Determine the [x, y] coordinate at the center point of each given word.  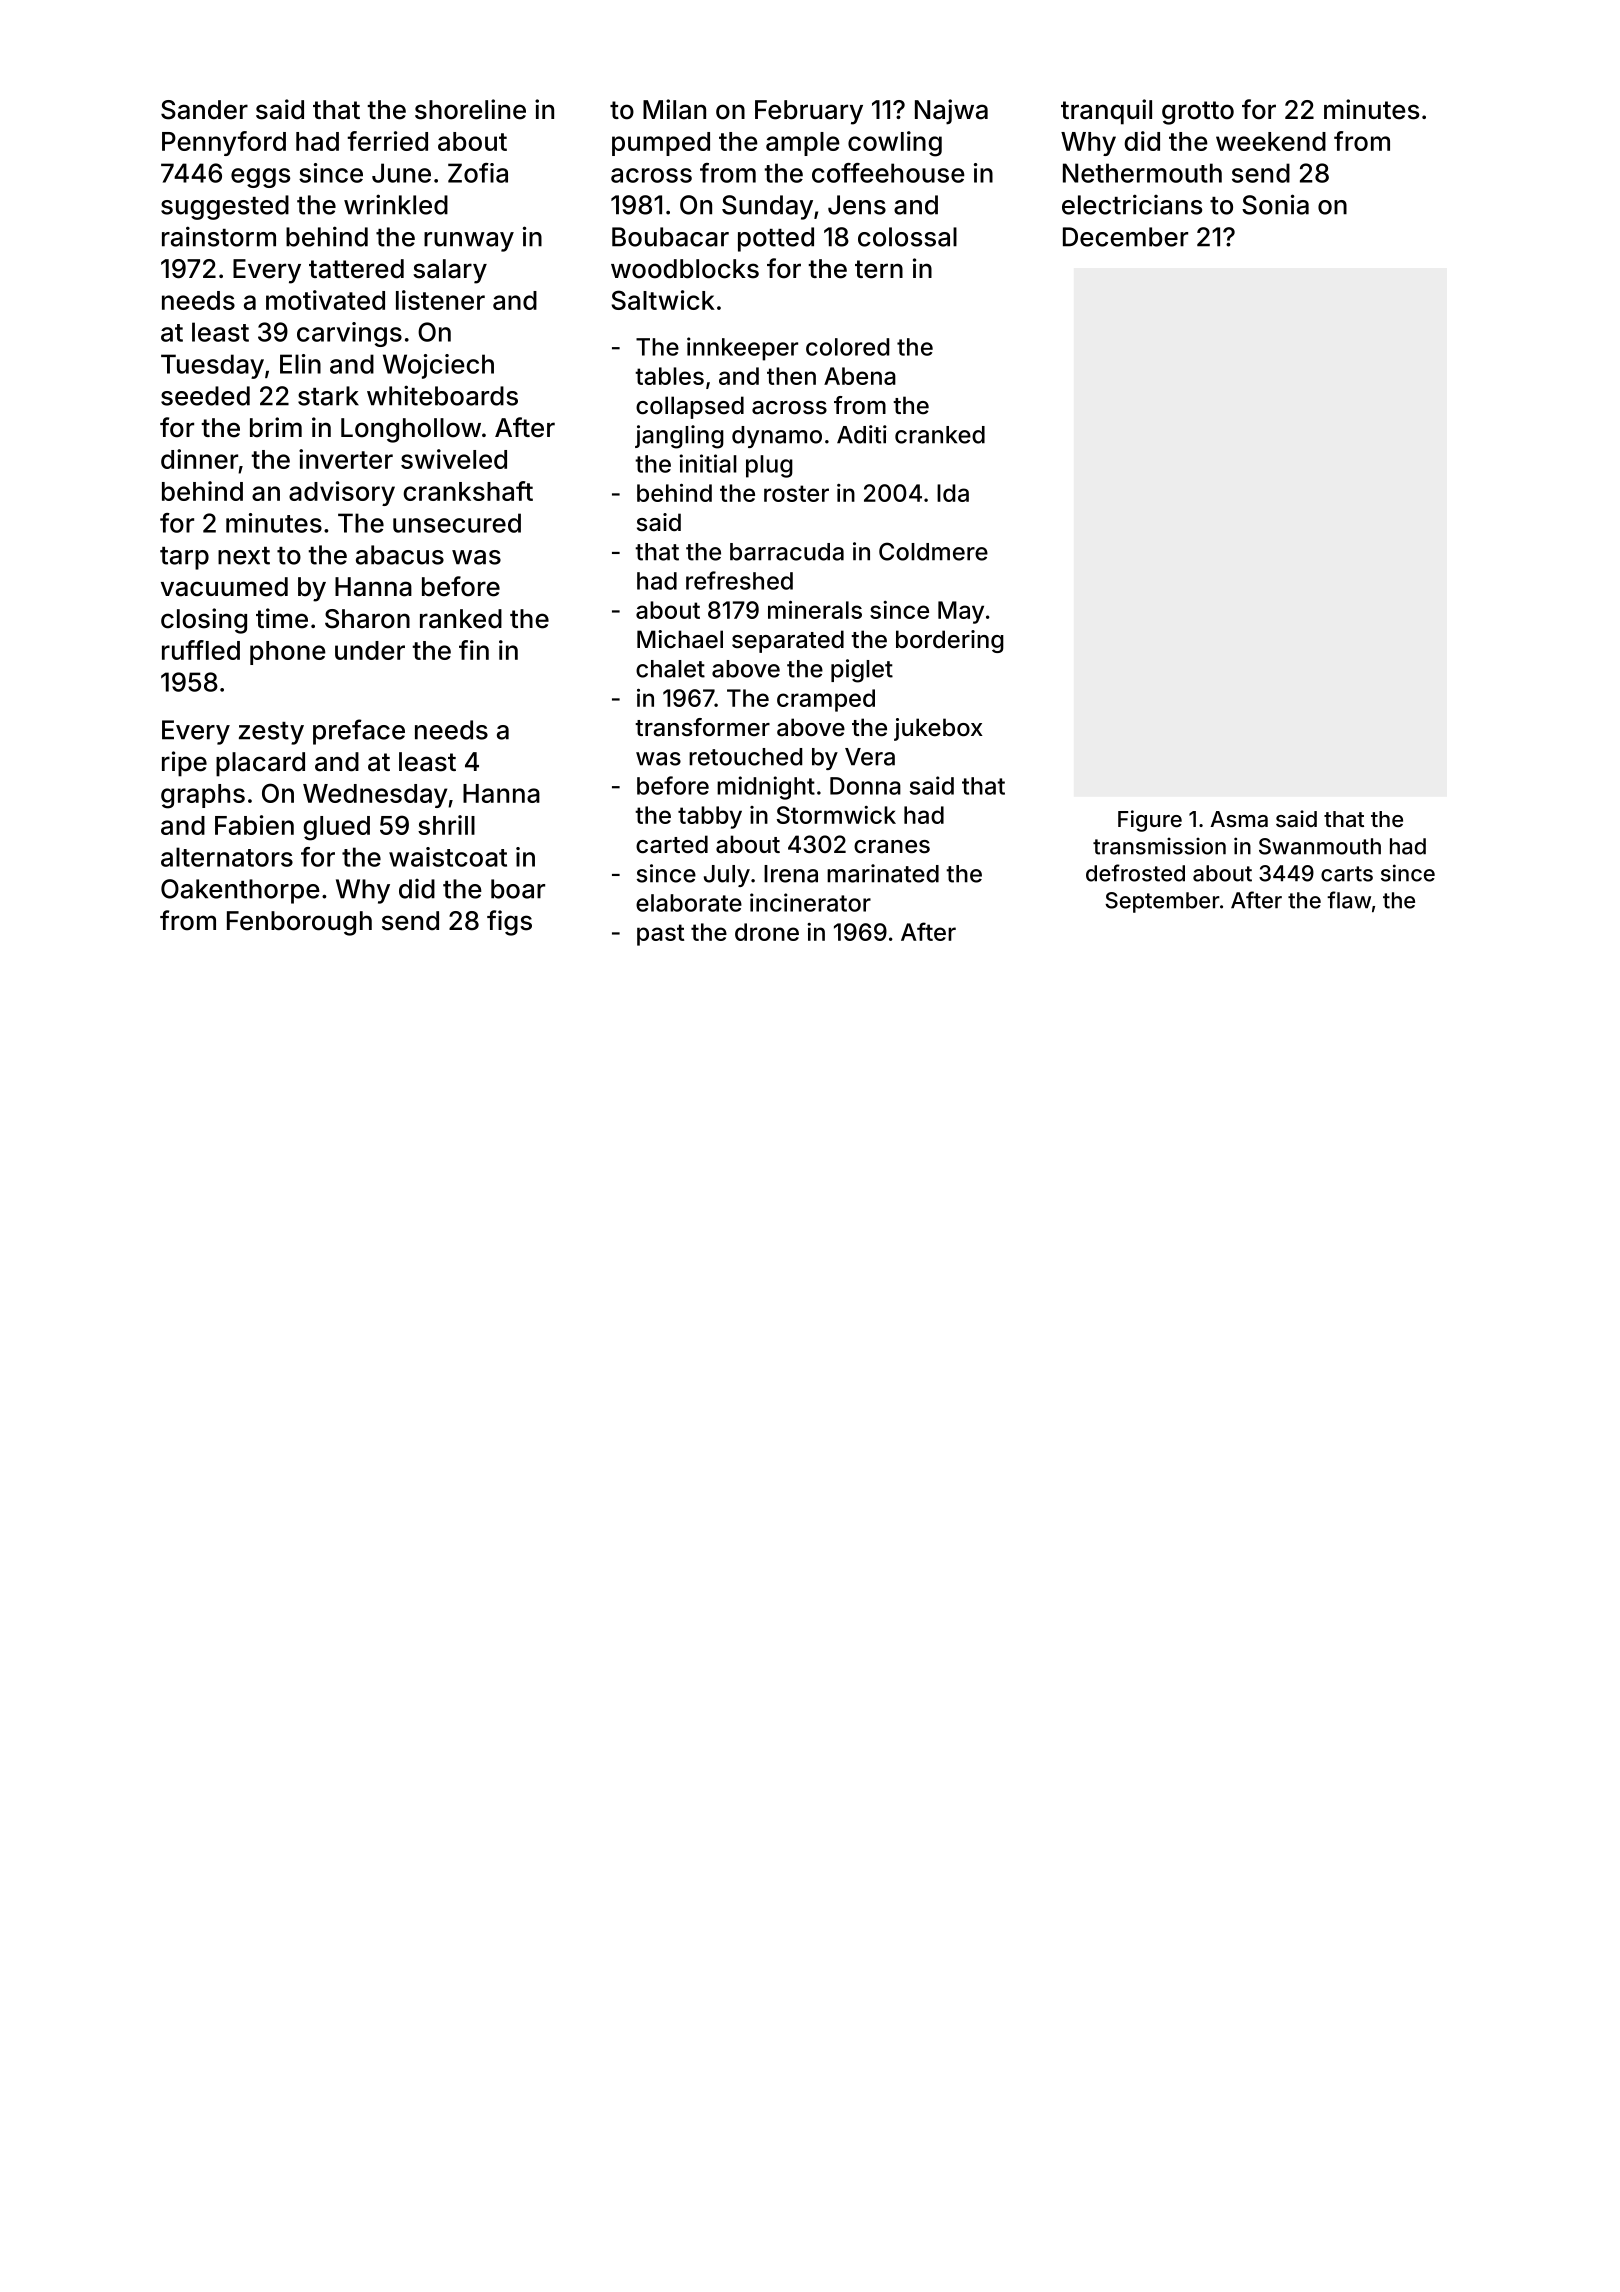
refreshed [739, 580]
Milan [674, 109]
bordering [950, 641]
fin [474, 650]
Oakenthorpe [240, 891]
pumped [661, 144]
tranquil [1106, 112]
